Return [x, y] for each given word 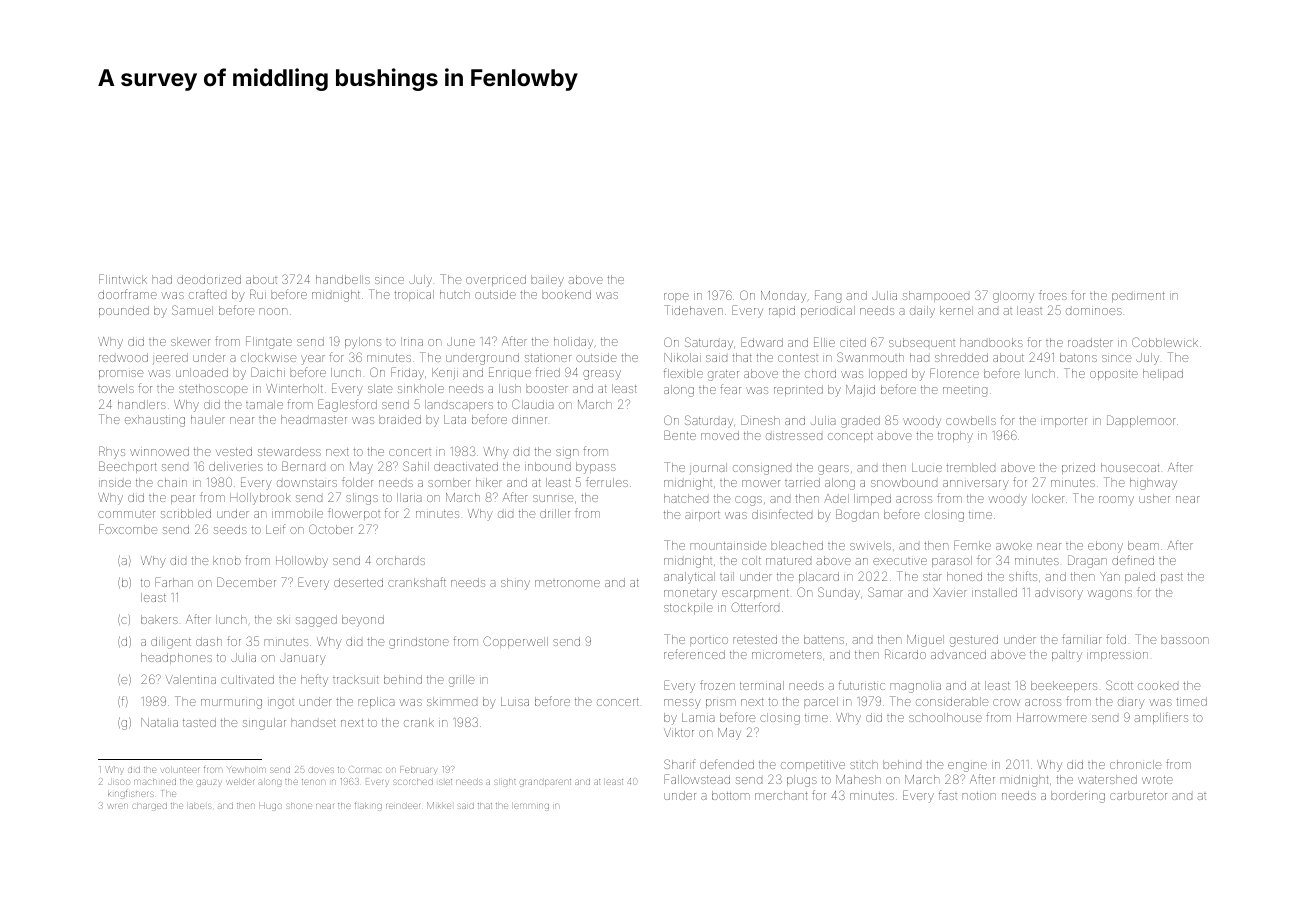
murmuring [231, 704]
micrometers [787, 655]
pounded [124, 311]
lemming [531, 807]
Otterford [755, 607]
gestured [974, 641]
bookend [566, 294]
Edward [762, 342]
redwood [123, 357]
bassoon [1185, 639]
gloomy [1013, 297]
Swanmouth [870, 357]
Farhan [174, 582]
